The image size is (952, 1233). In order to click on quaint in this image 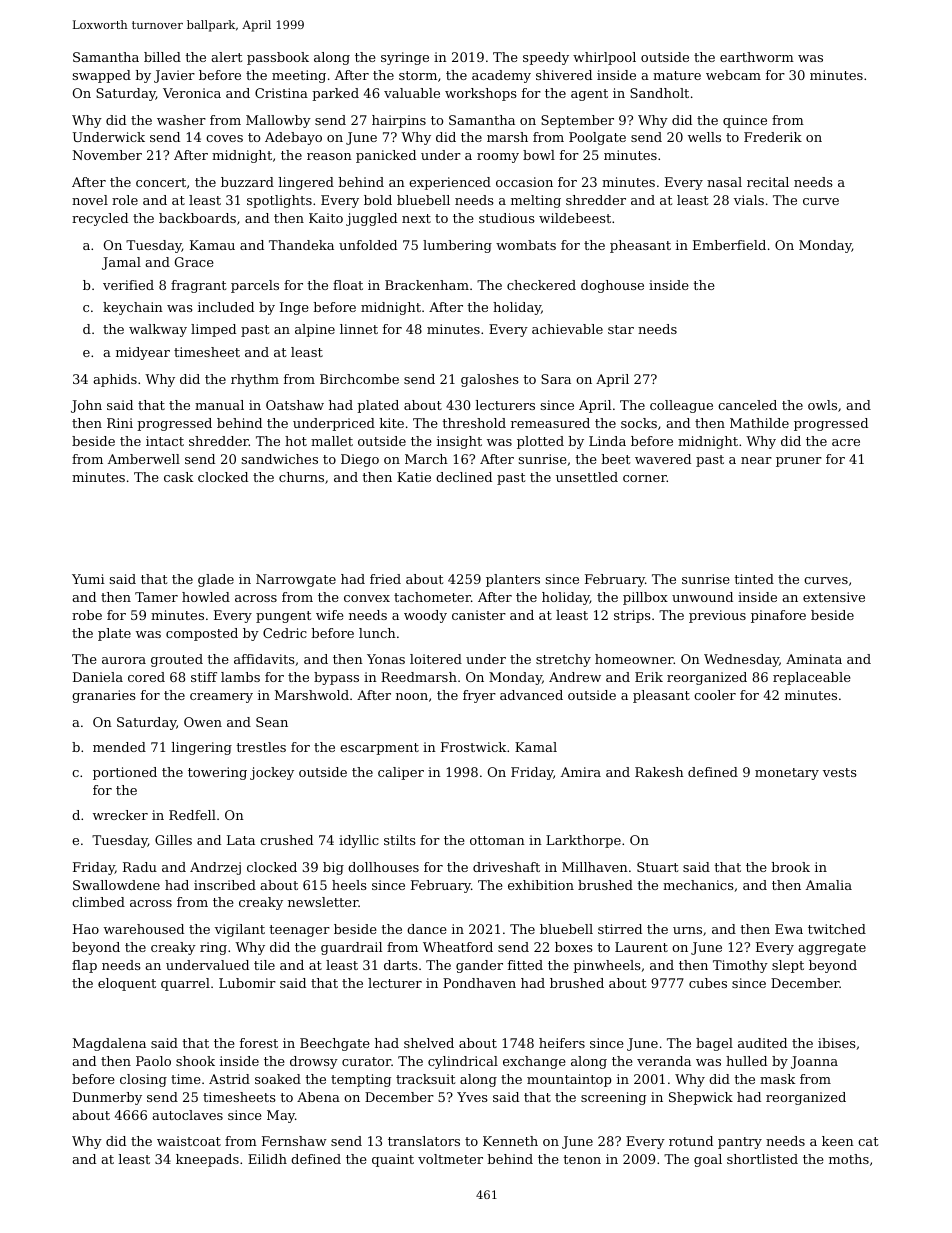, I will do `click(393, 1160)`.
